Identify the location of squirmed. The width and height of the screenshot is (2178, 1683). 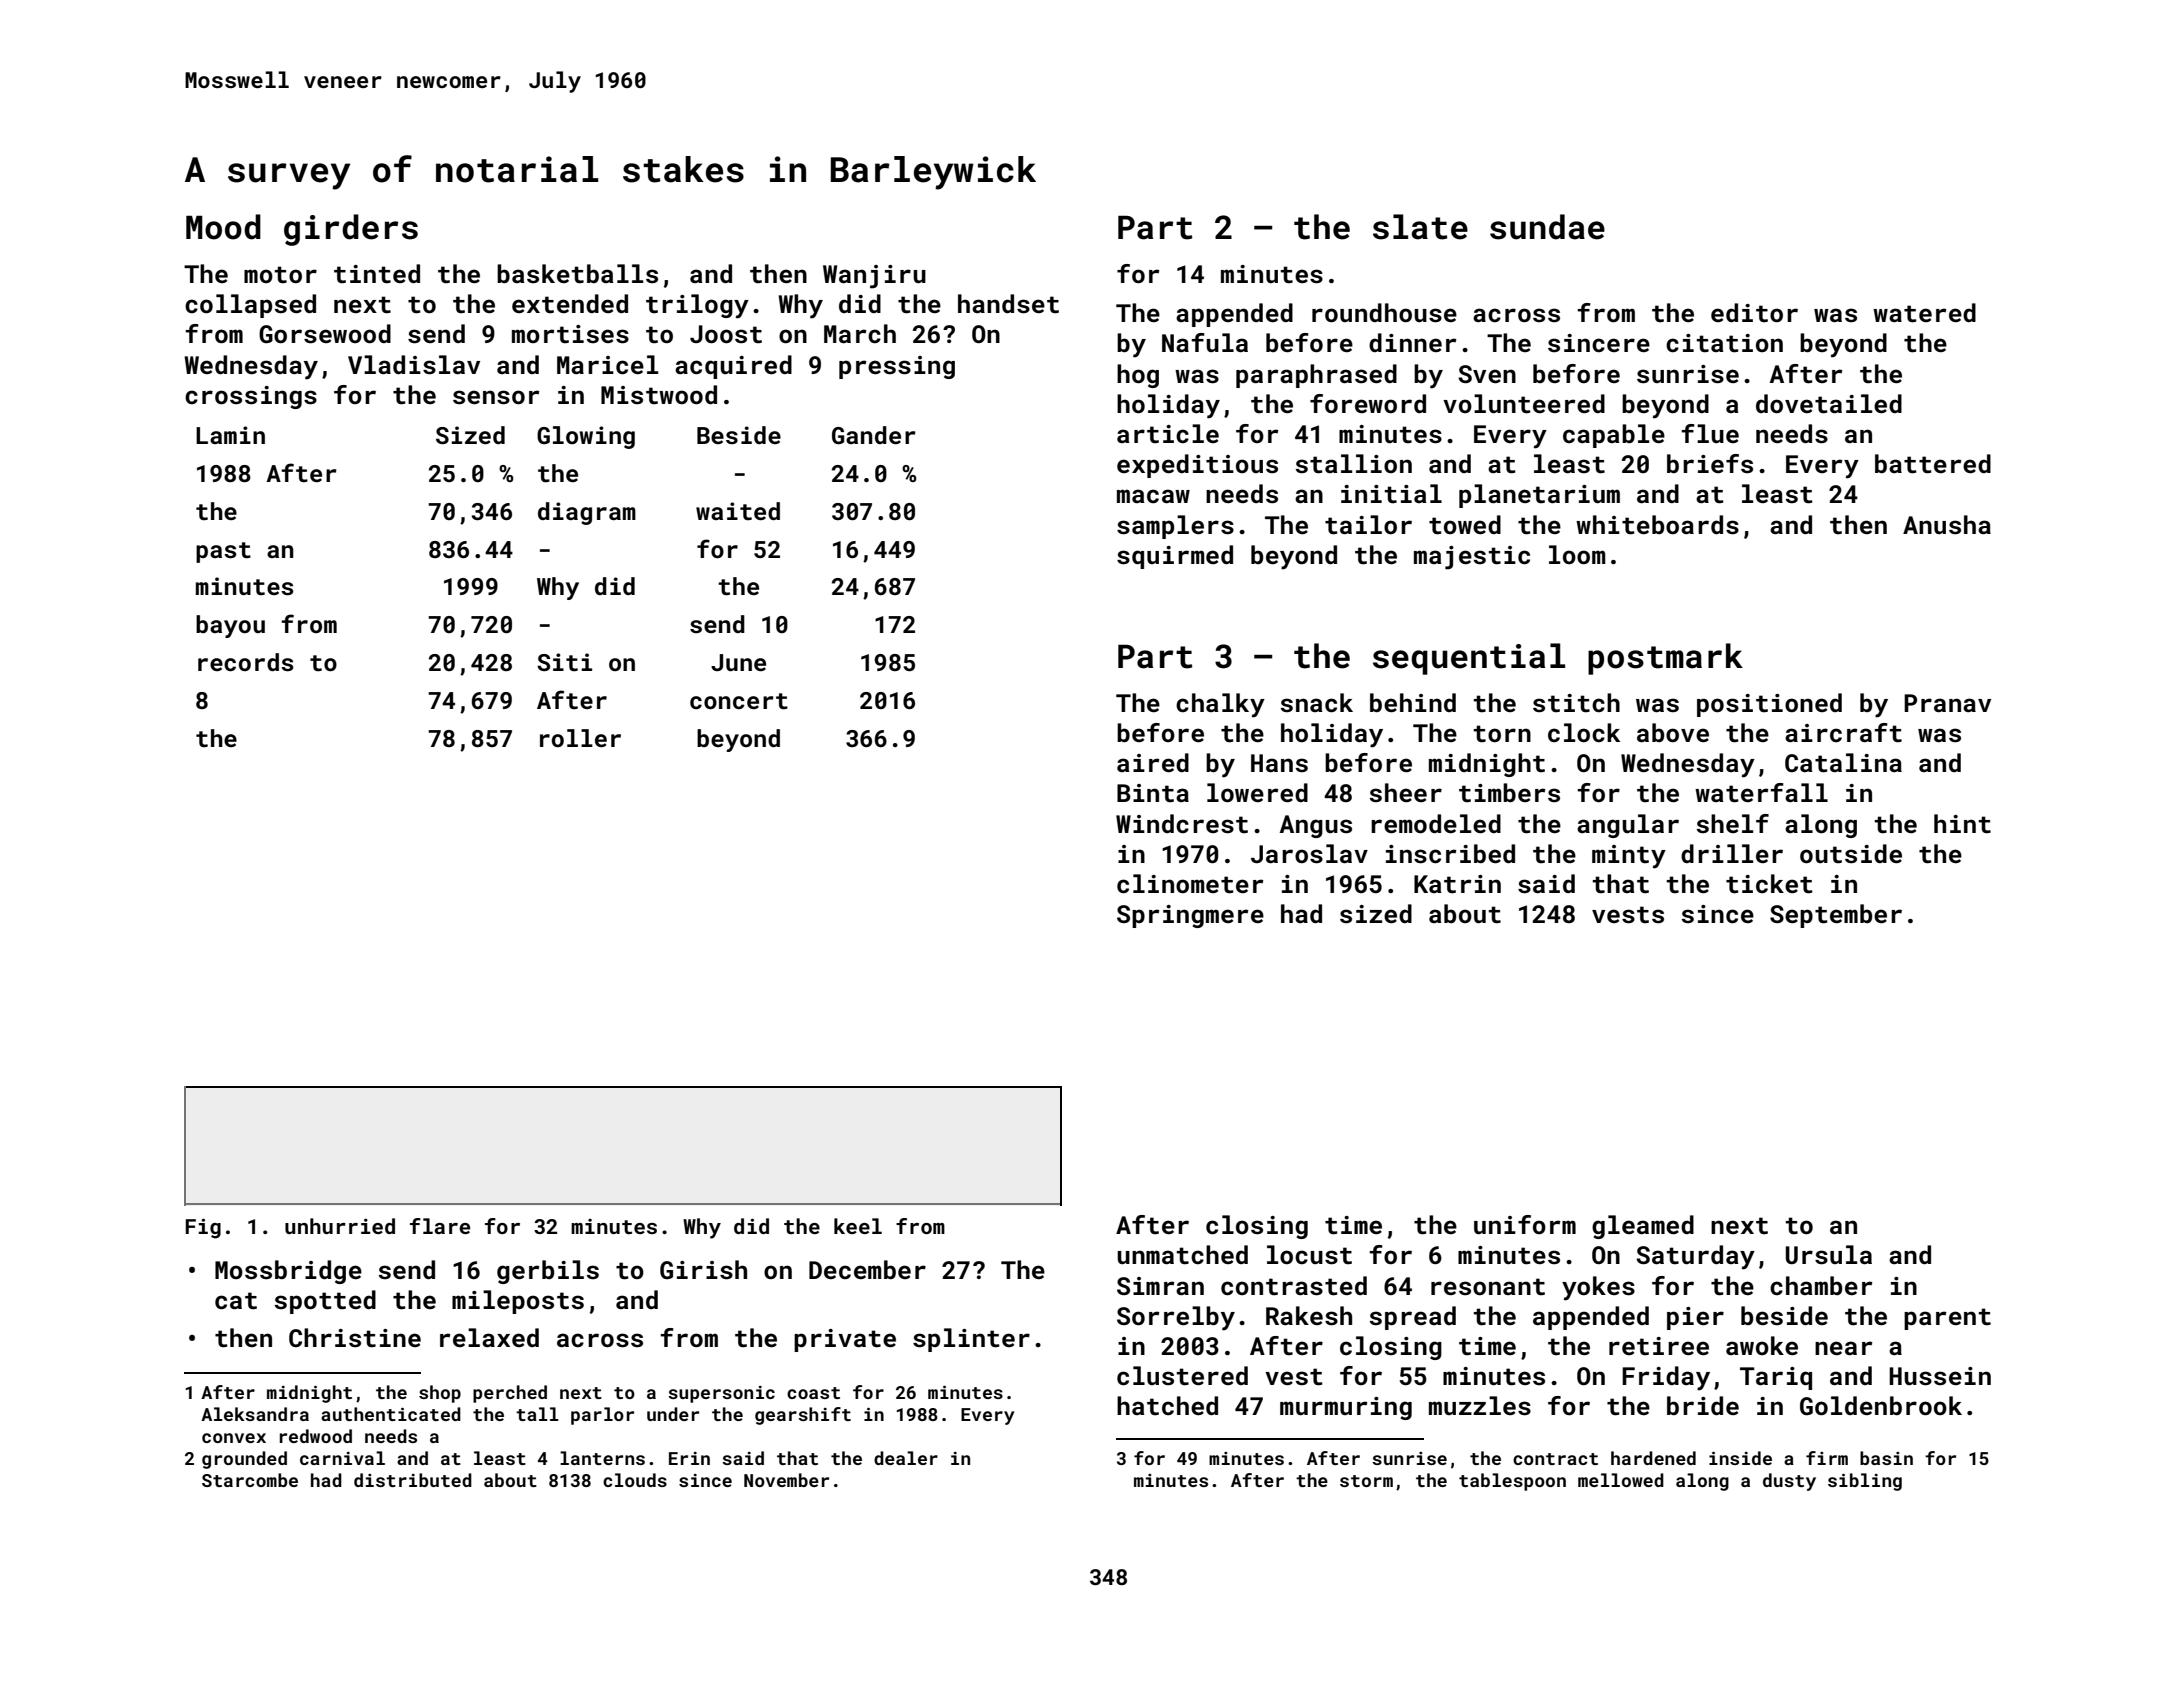
(1175, 557).
